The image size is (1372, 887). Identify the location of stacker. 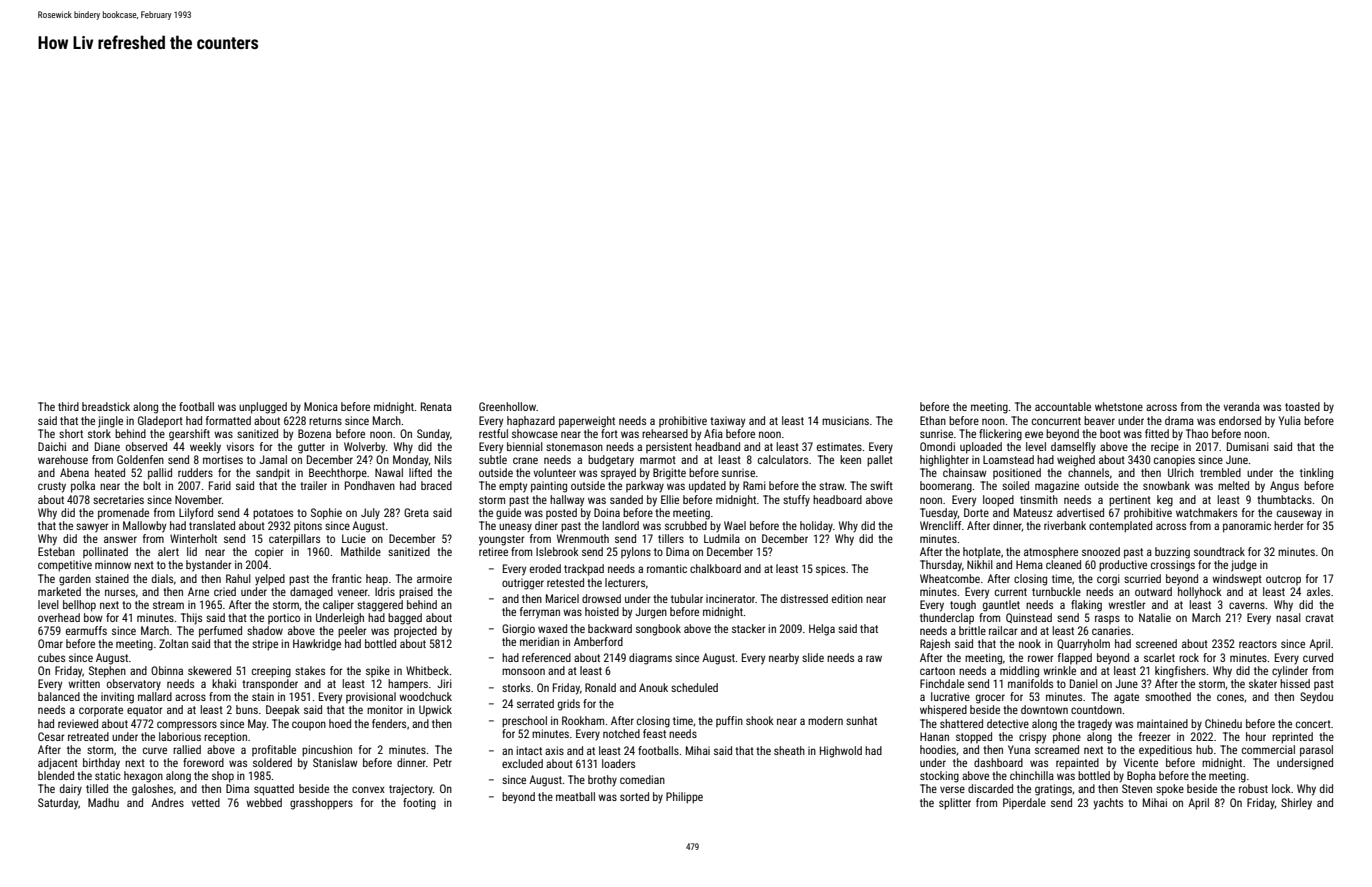
(749, 628).
